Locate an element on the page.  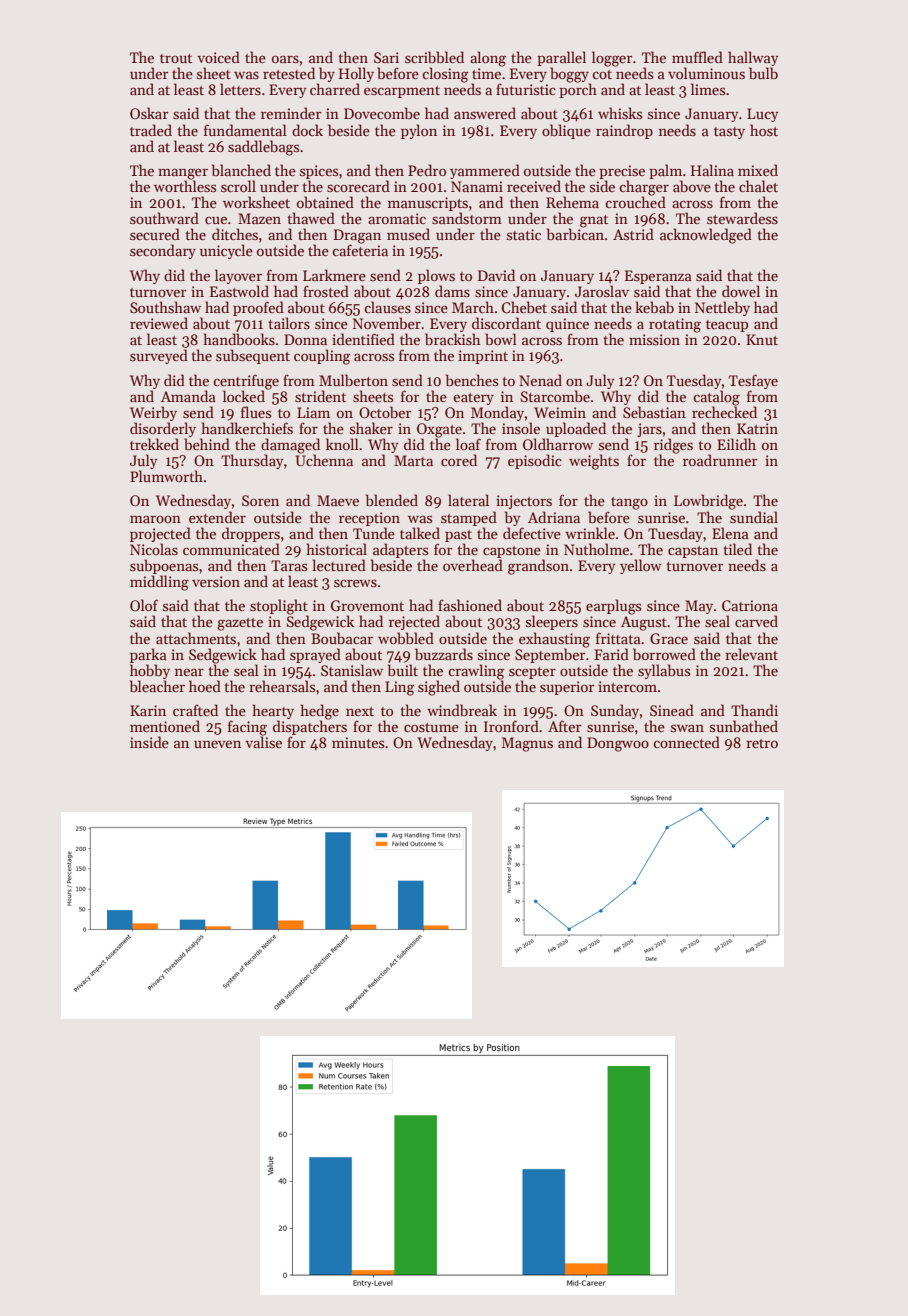
discordant is located at coordinates (506, 323).
